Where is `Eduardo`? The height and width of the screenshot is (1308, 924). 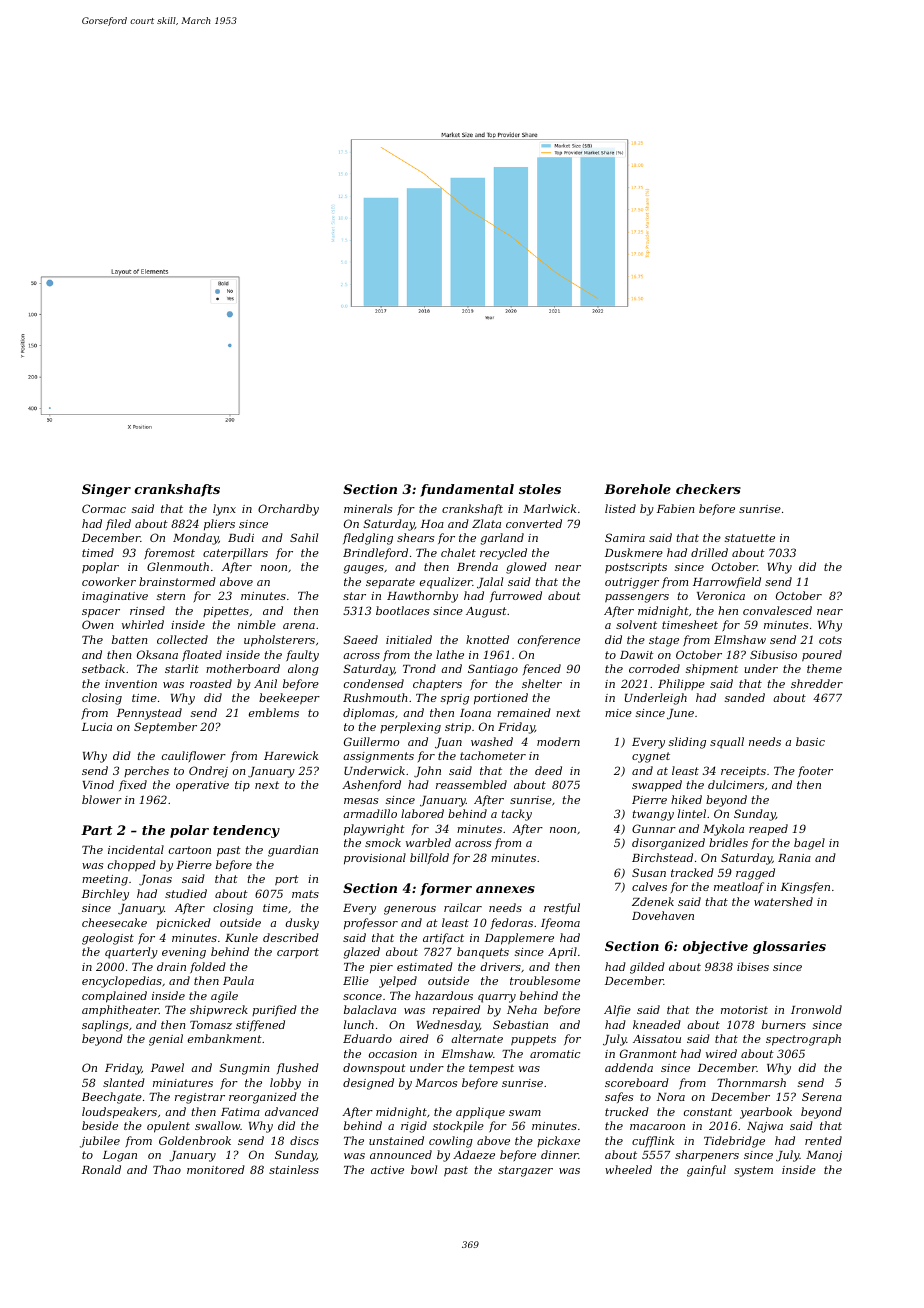
Eduardo is located at coordinates (367, 1038).
